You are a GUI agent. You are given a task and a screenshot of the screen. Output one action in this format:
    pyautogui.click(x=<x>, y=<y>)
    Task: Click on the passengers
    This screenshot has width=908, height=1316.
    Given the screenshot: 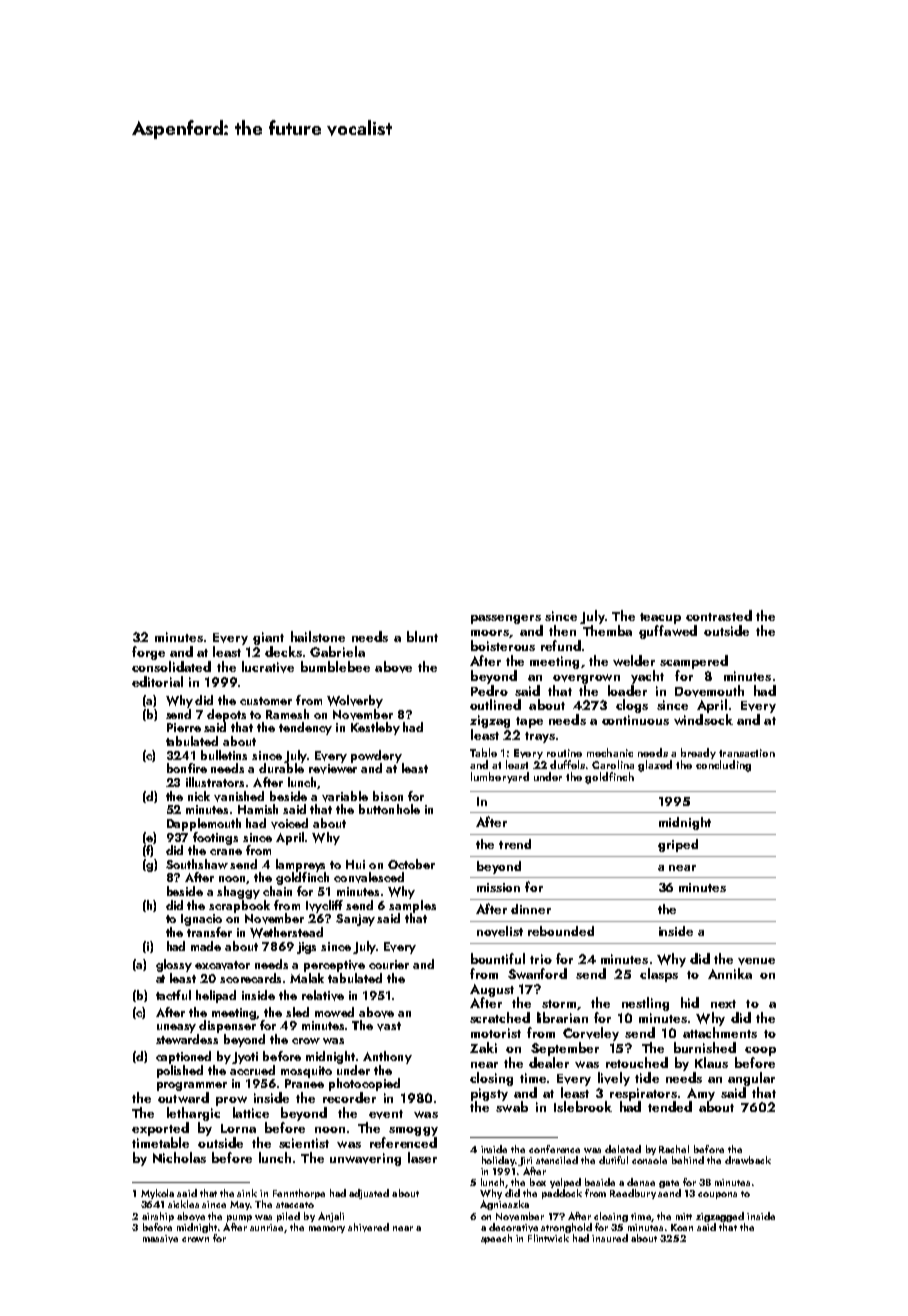 What is the action you would take?
    pyautogui.click(x=506, y=619)
